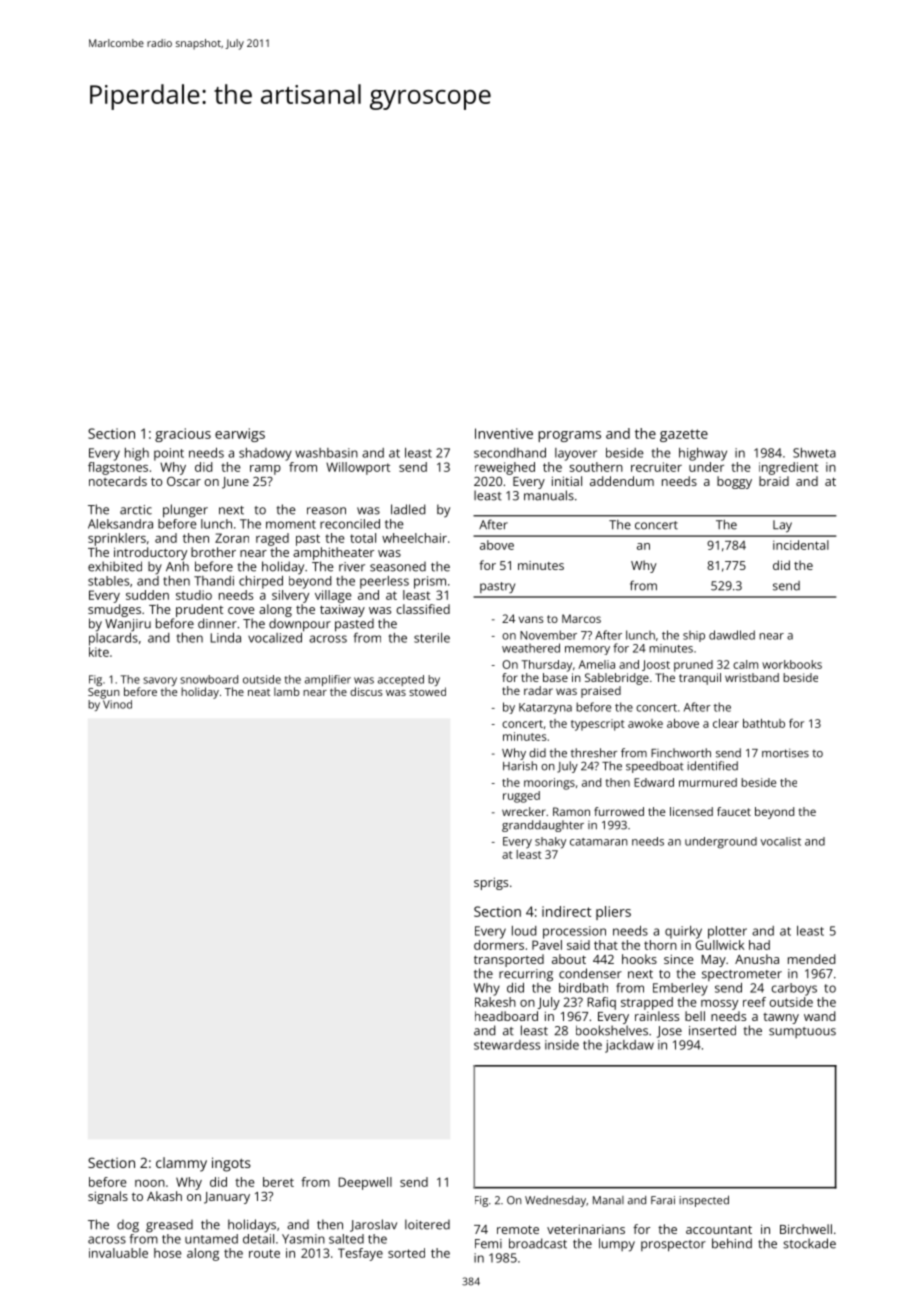  What do you see at coordinates (792, 664) in the screenshot?
I see `workbooks` at bounding box center [792, 664].
